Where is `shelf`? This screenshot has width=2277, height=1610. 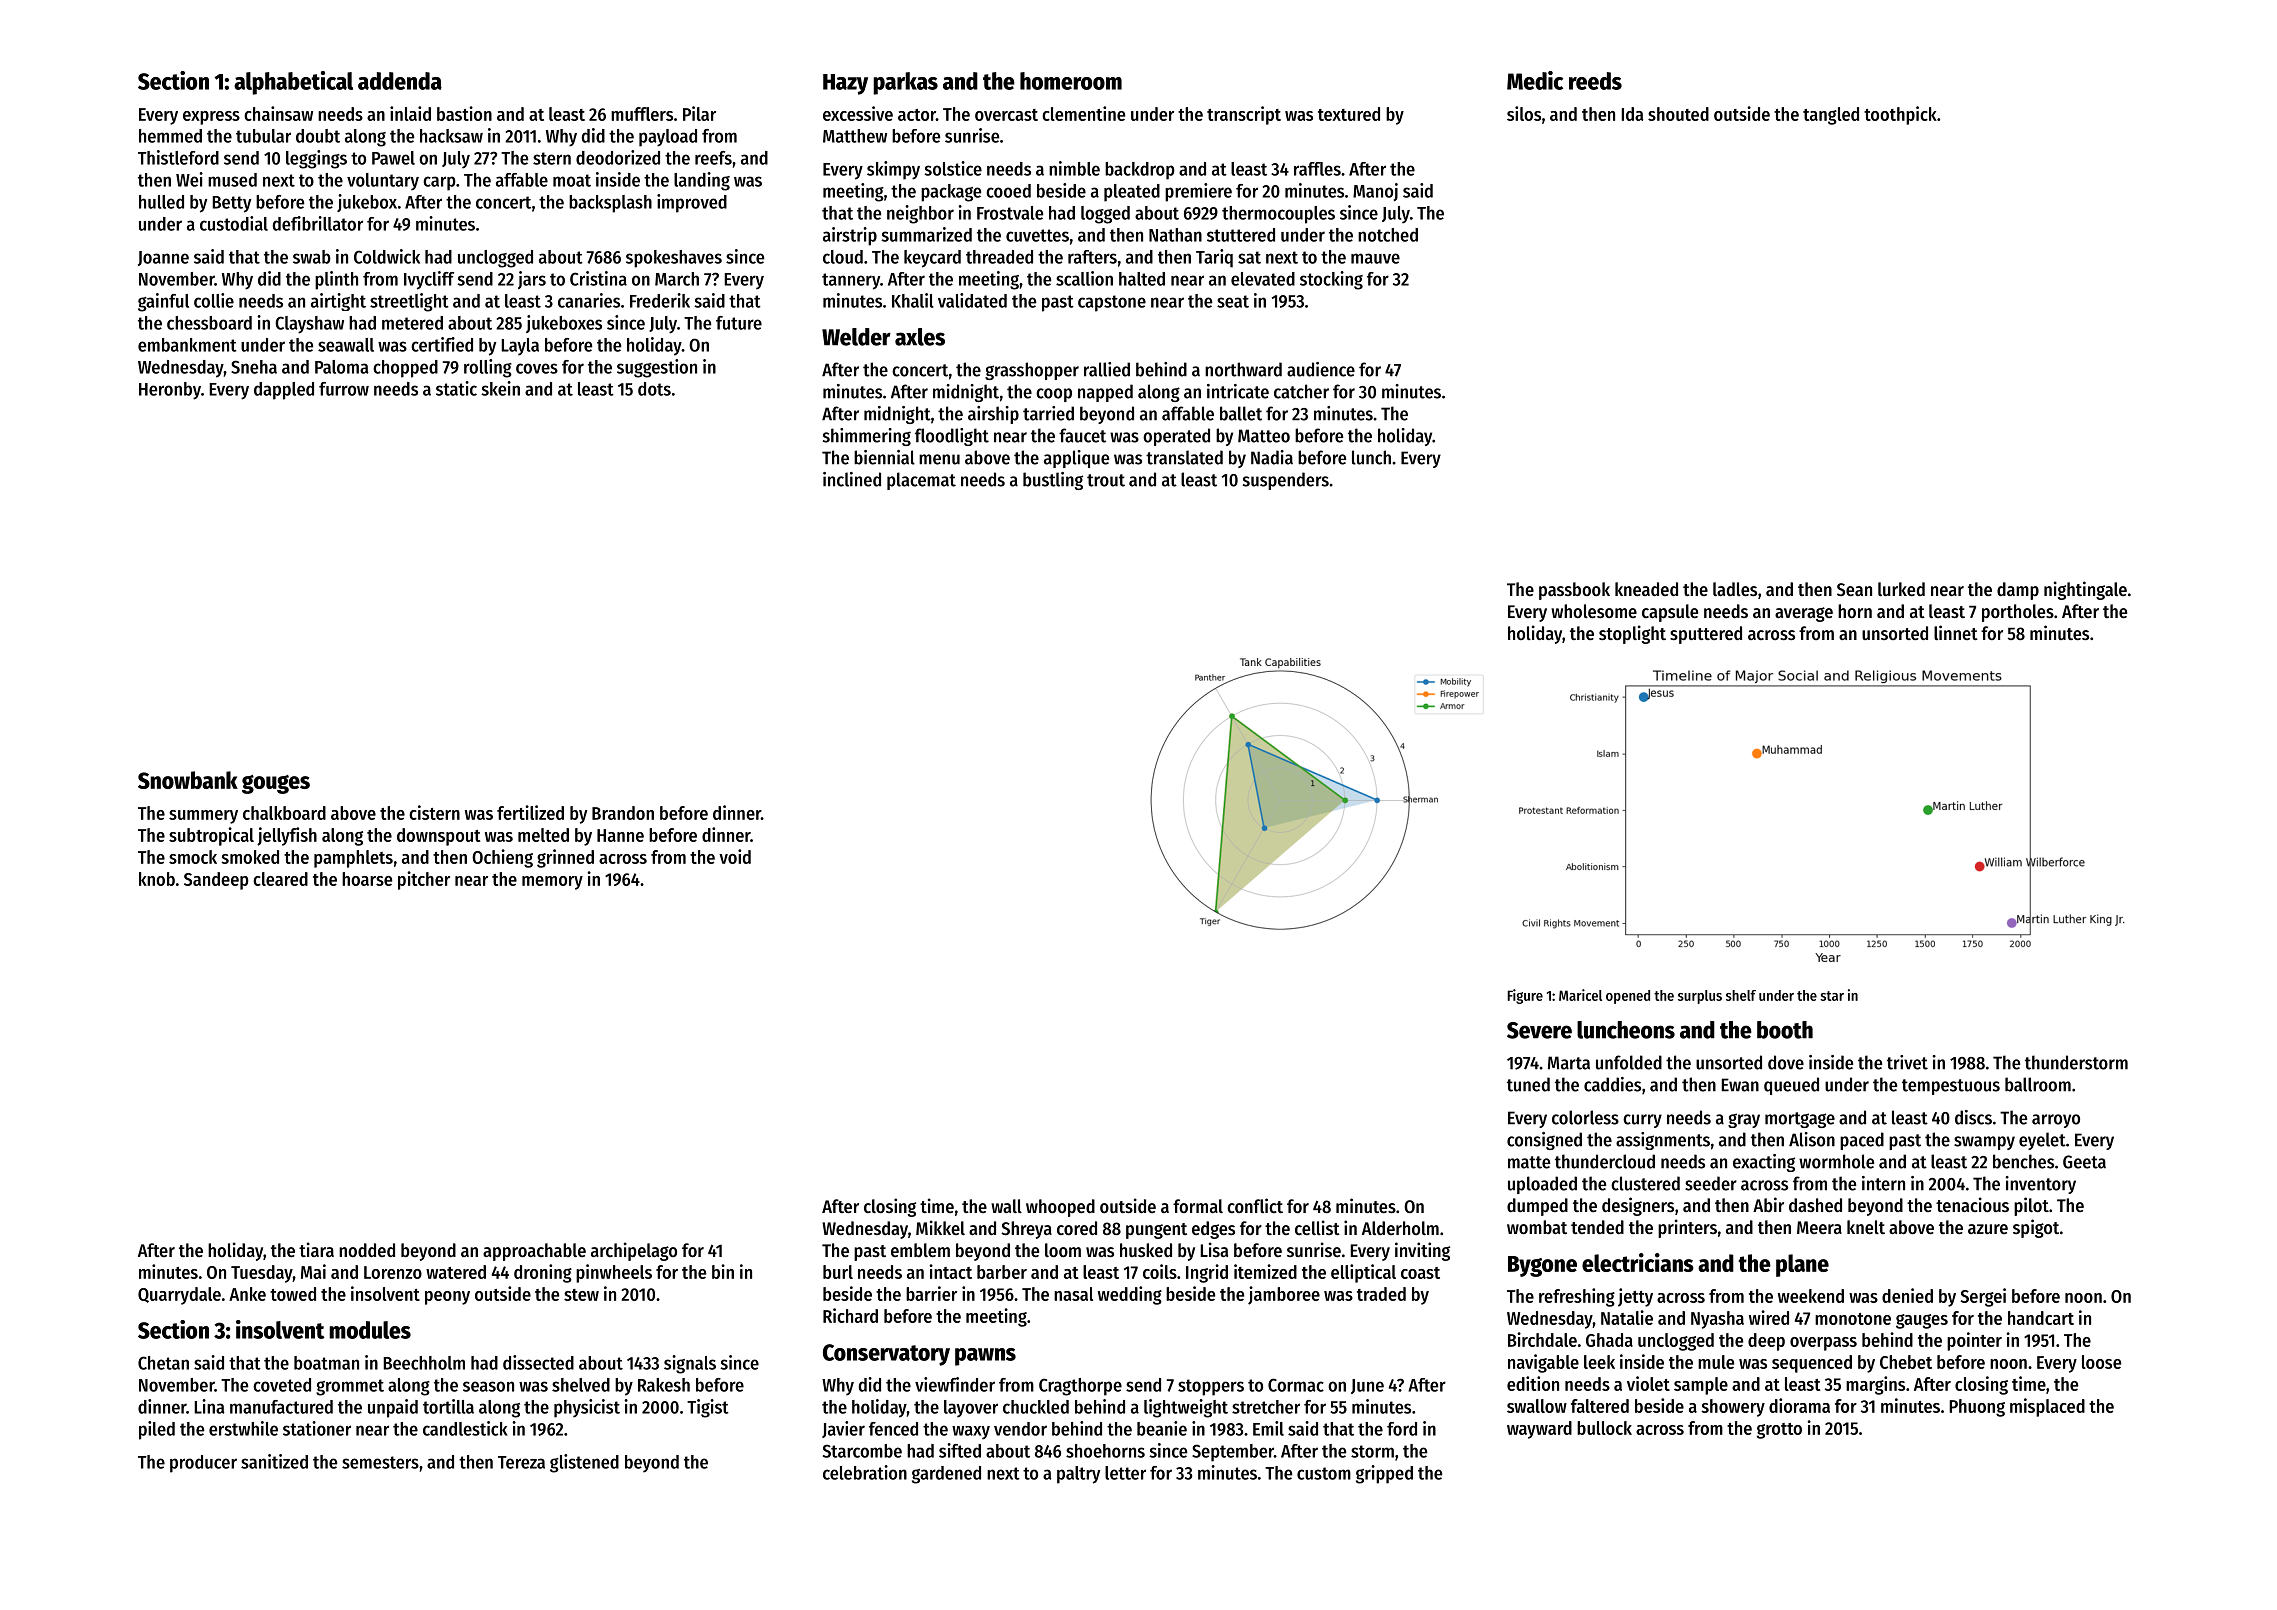
shelf is located at coordinates (1741, 995).
